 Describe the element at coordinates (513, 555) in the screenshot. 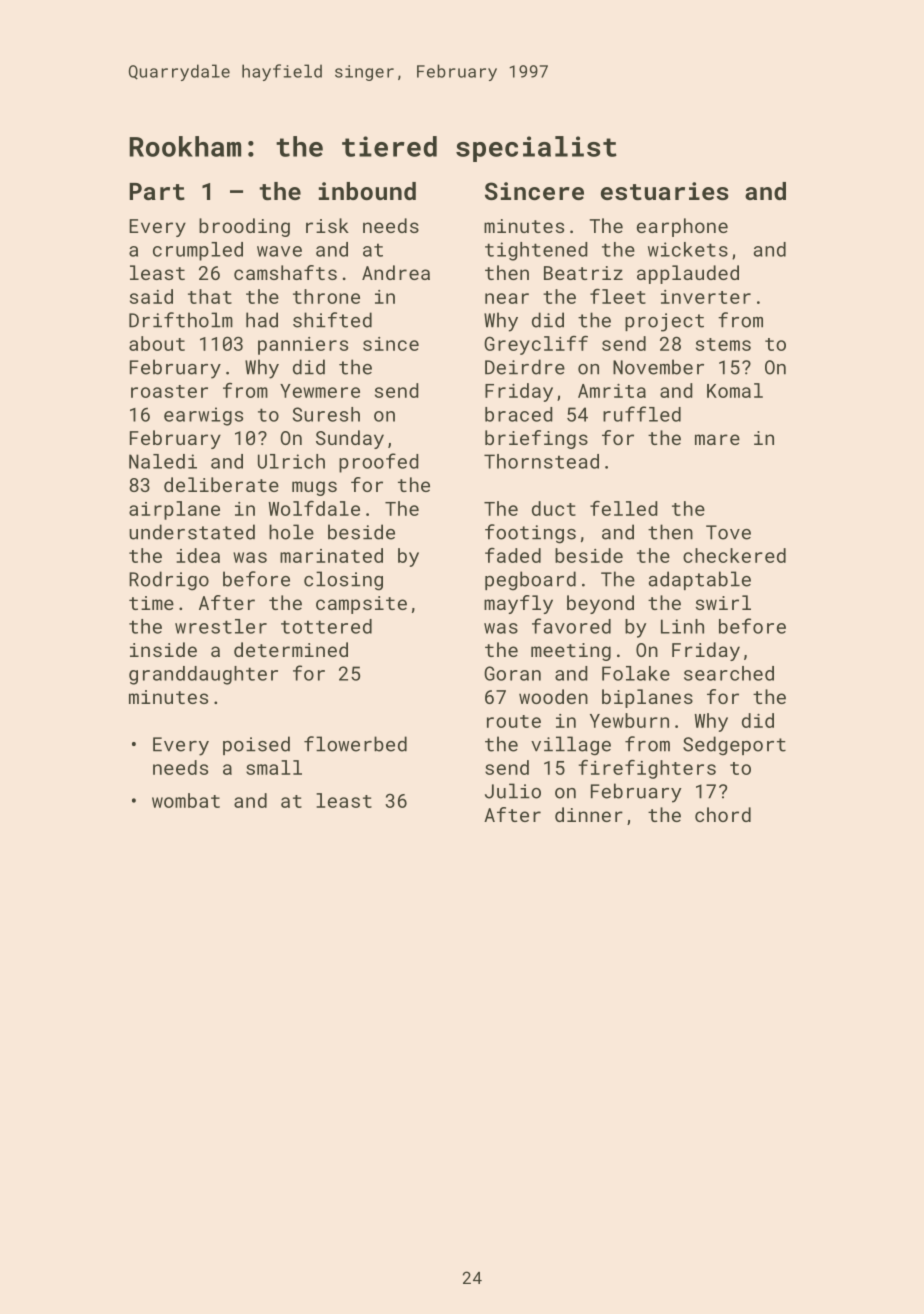

I see `faded` at that location.
